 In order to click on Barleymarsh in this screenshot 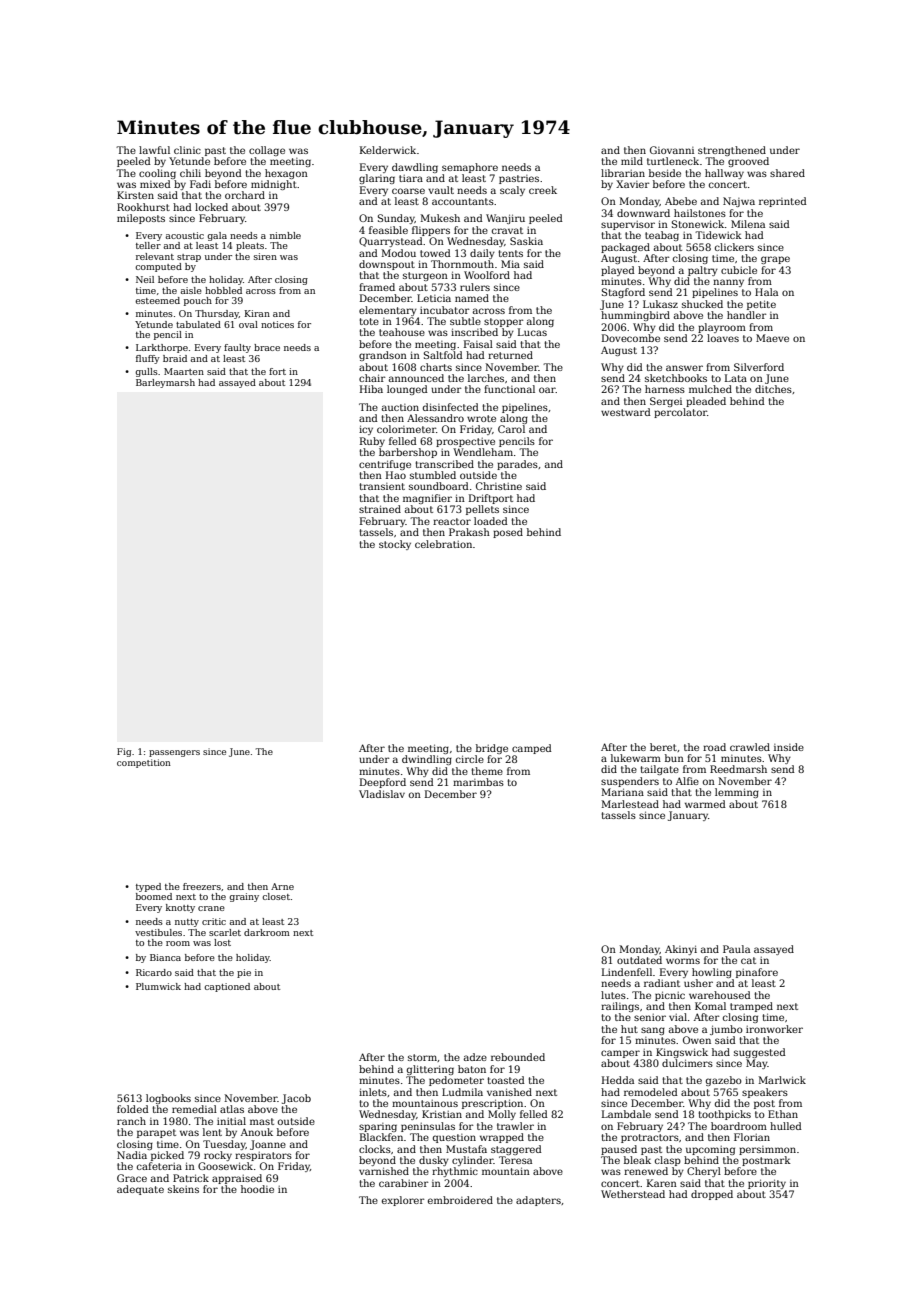, I will do `click(165, 383)`.
